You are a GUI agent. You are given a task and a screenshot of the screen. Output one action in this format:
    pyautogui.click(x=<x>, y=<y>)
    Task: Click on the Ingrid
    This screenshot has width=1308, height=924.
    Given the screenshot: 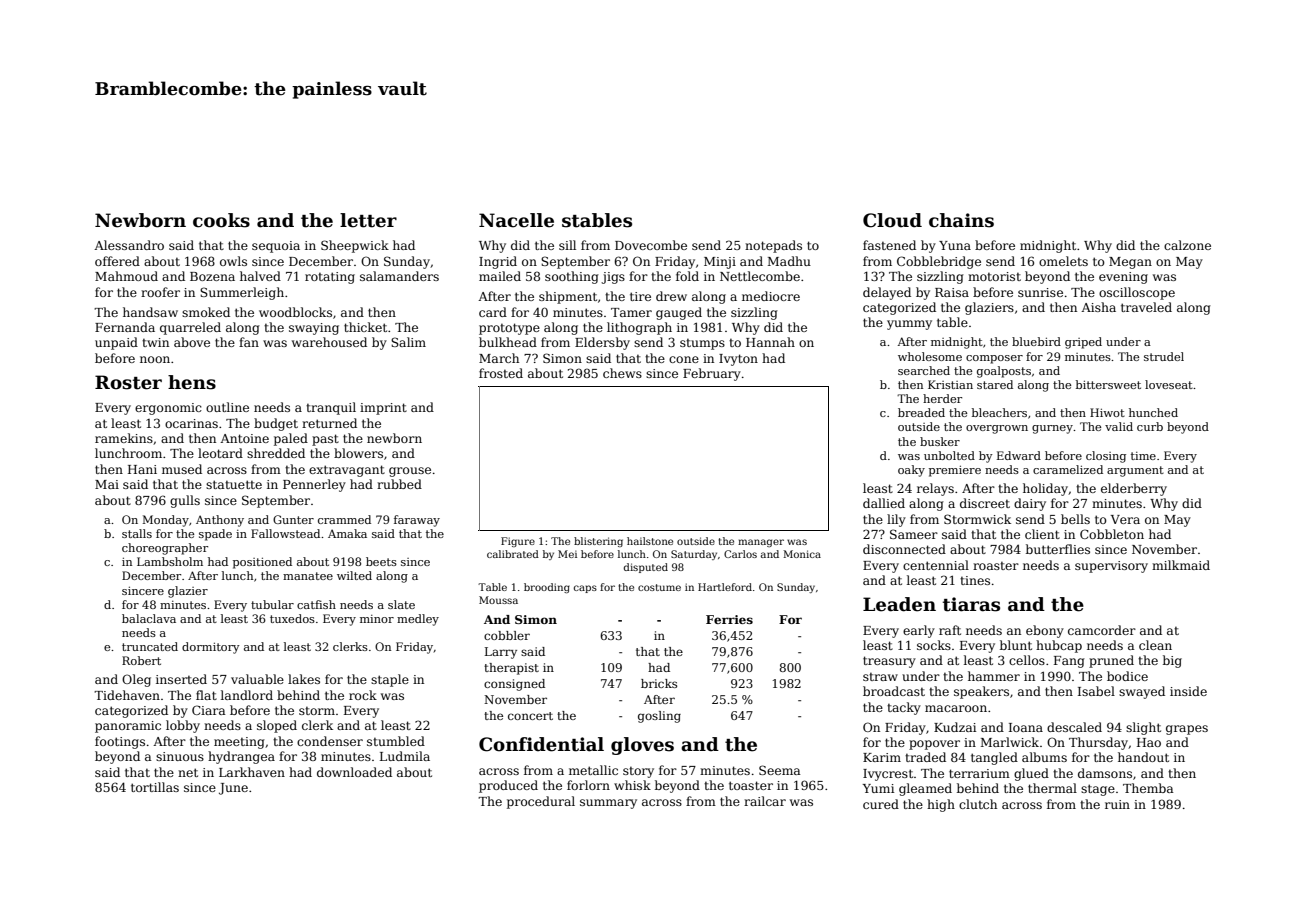 What is the action you would take?
    pyautogui.click(x=498, y=262)
